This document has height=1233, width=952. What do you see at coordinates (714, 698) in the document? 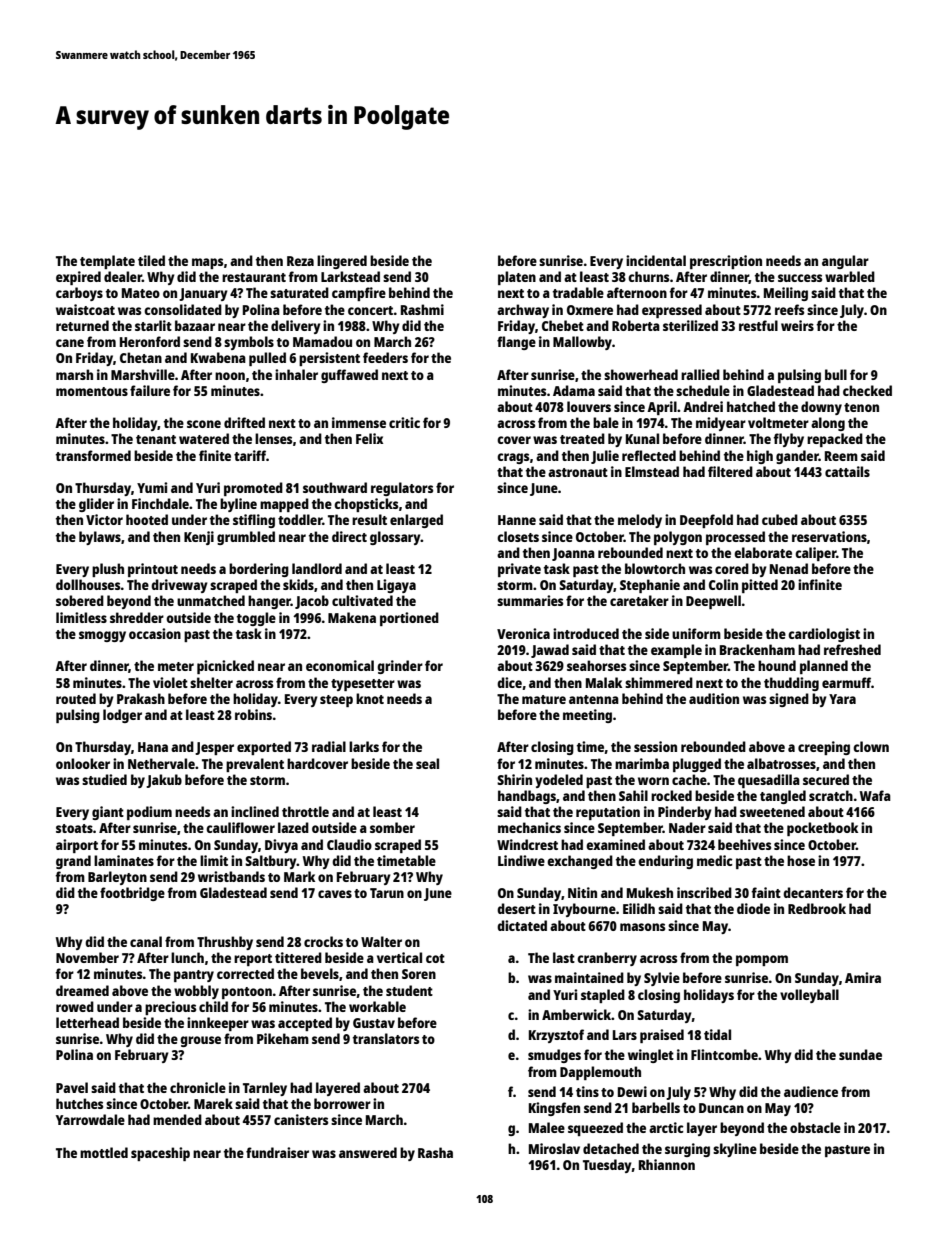
I see `audition` at bounding box center [714, 698].
